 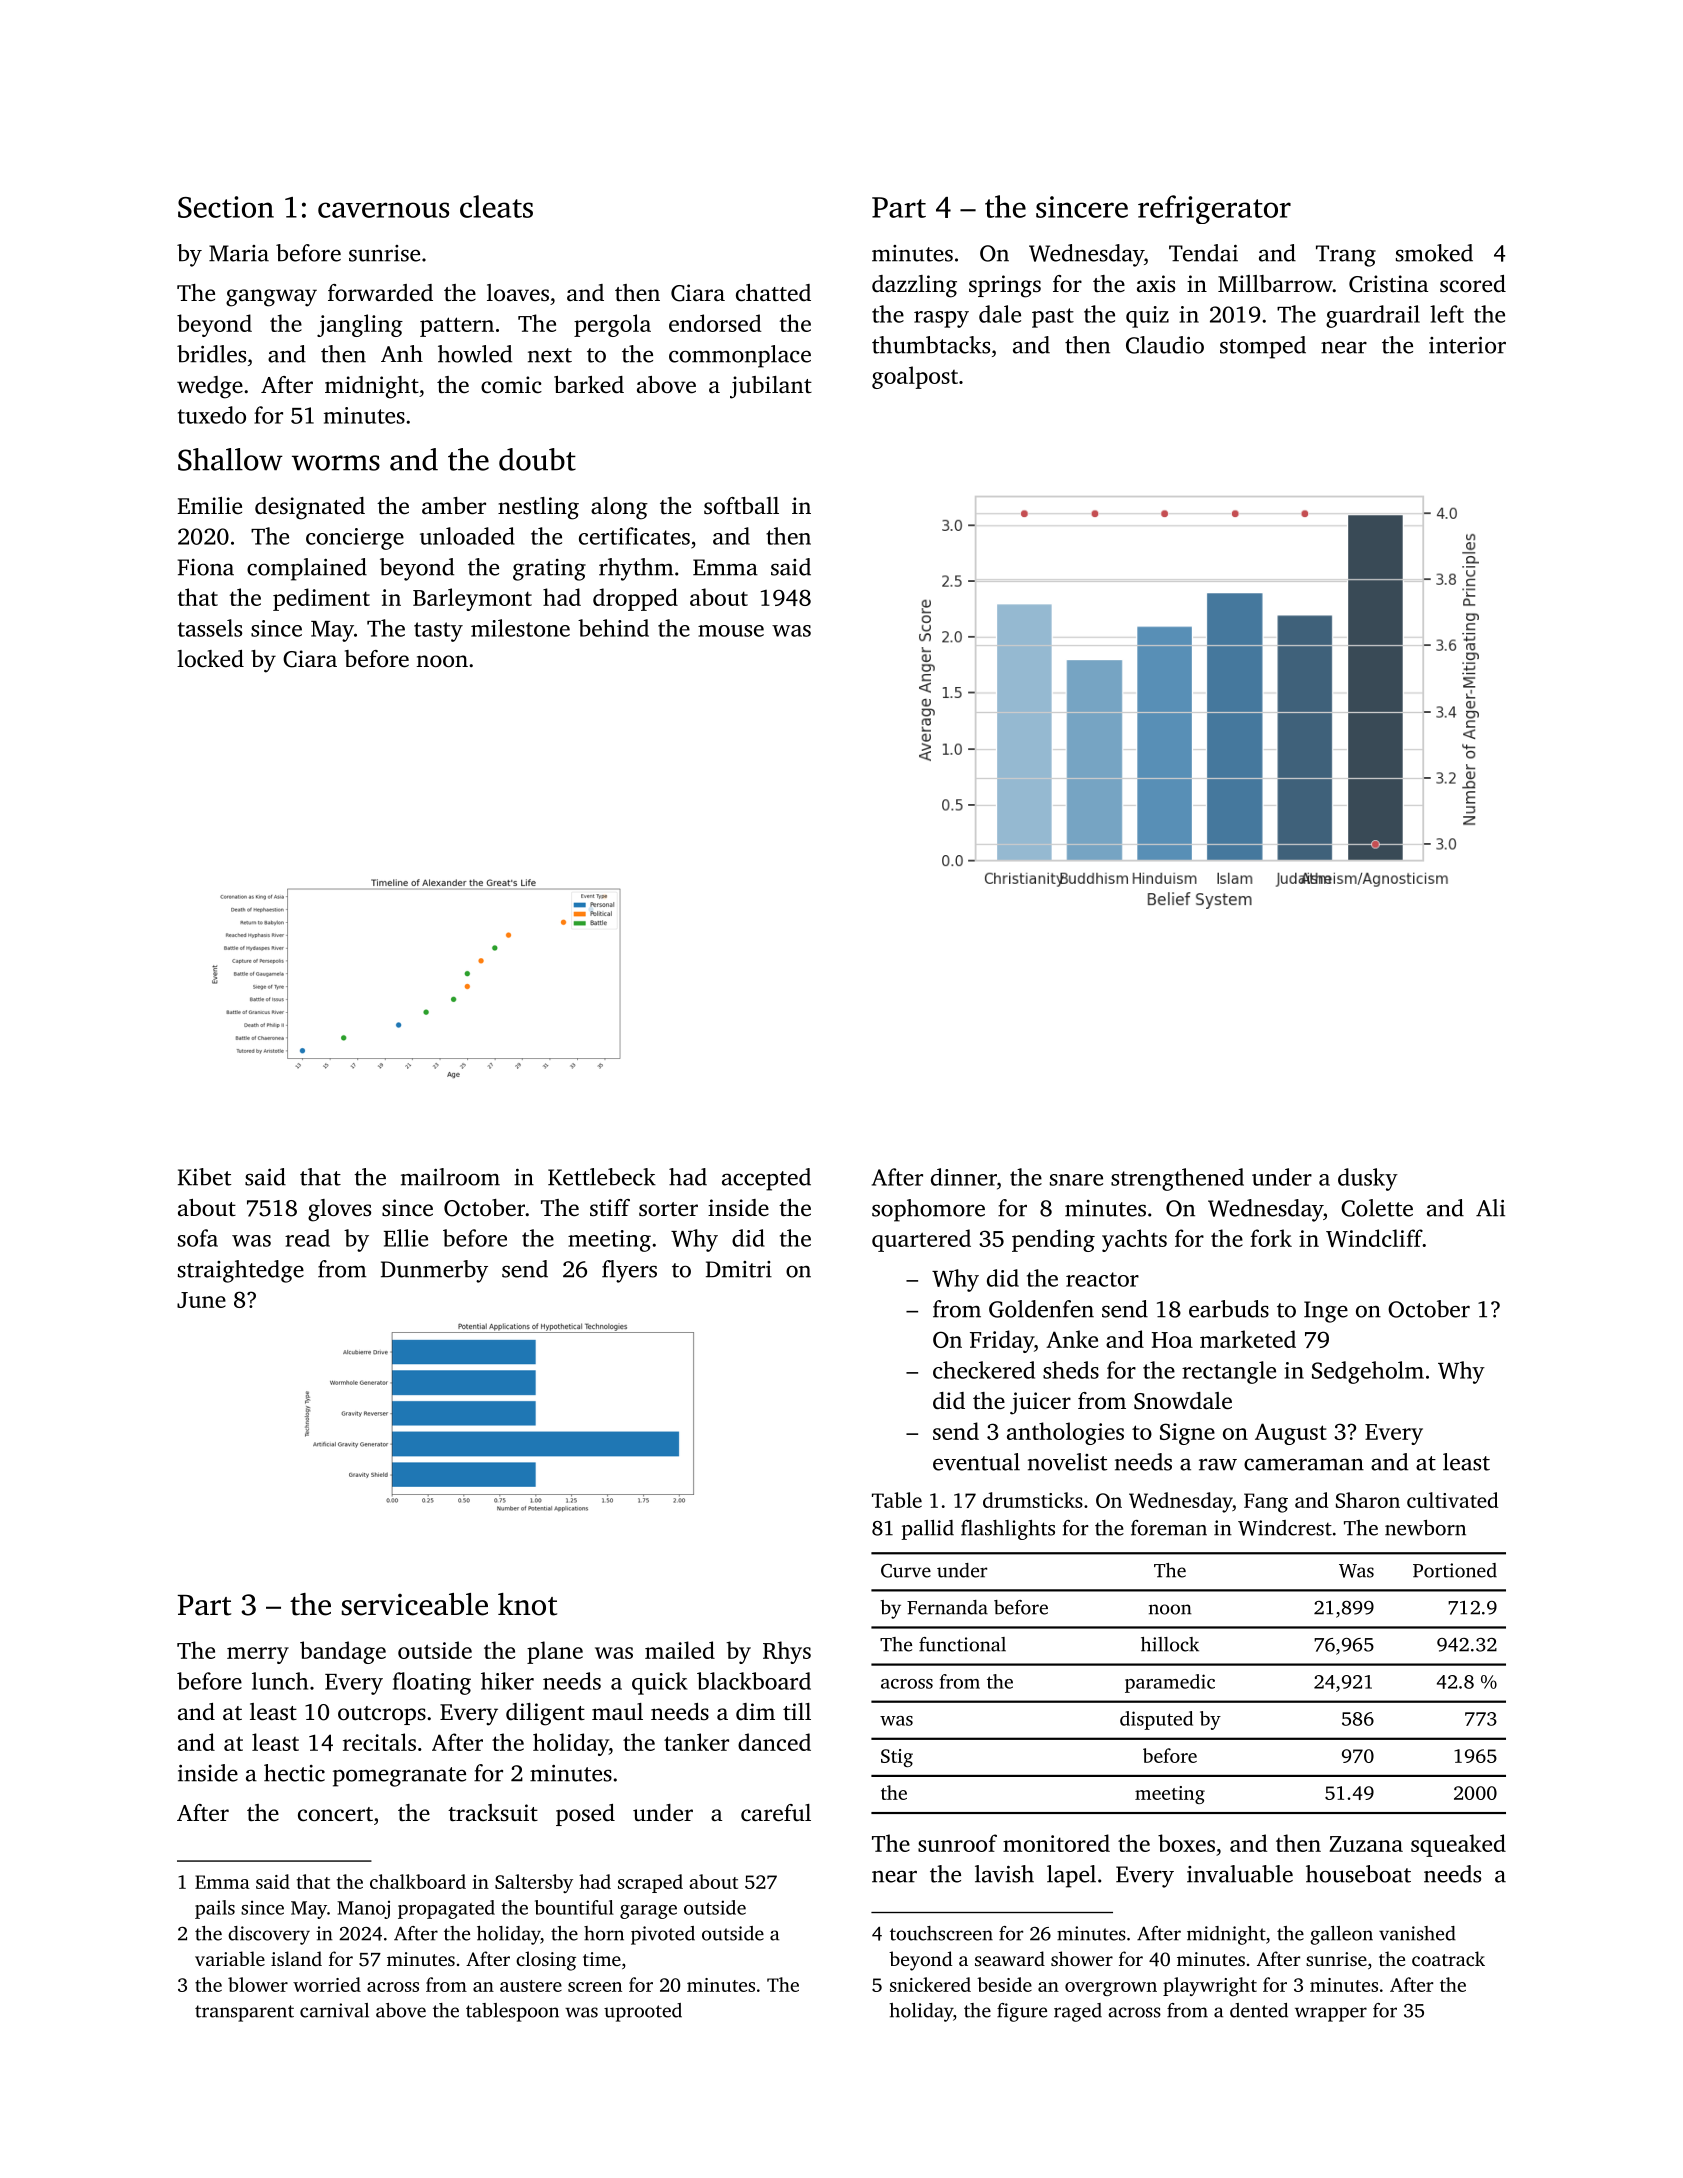 What do you see at coordinates (754, 1681) in the document?
I see `blackboard` at bounding box center [754, 1681].
